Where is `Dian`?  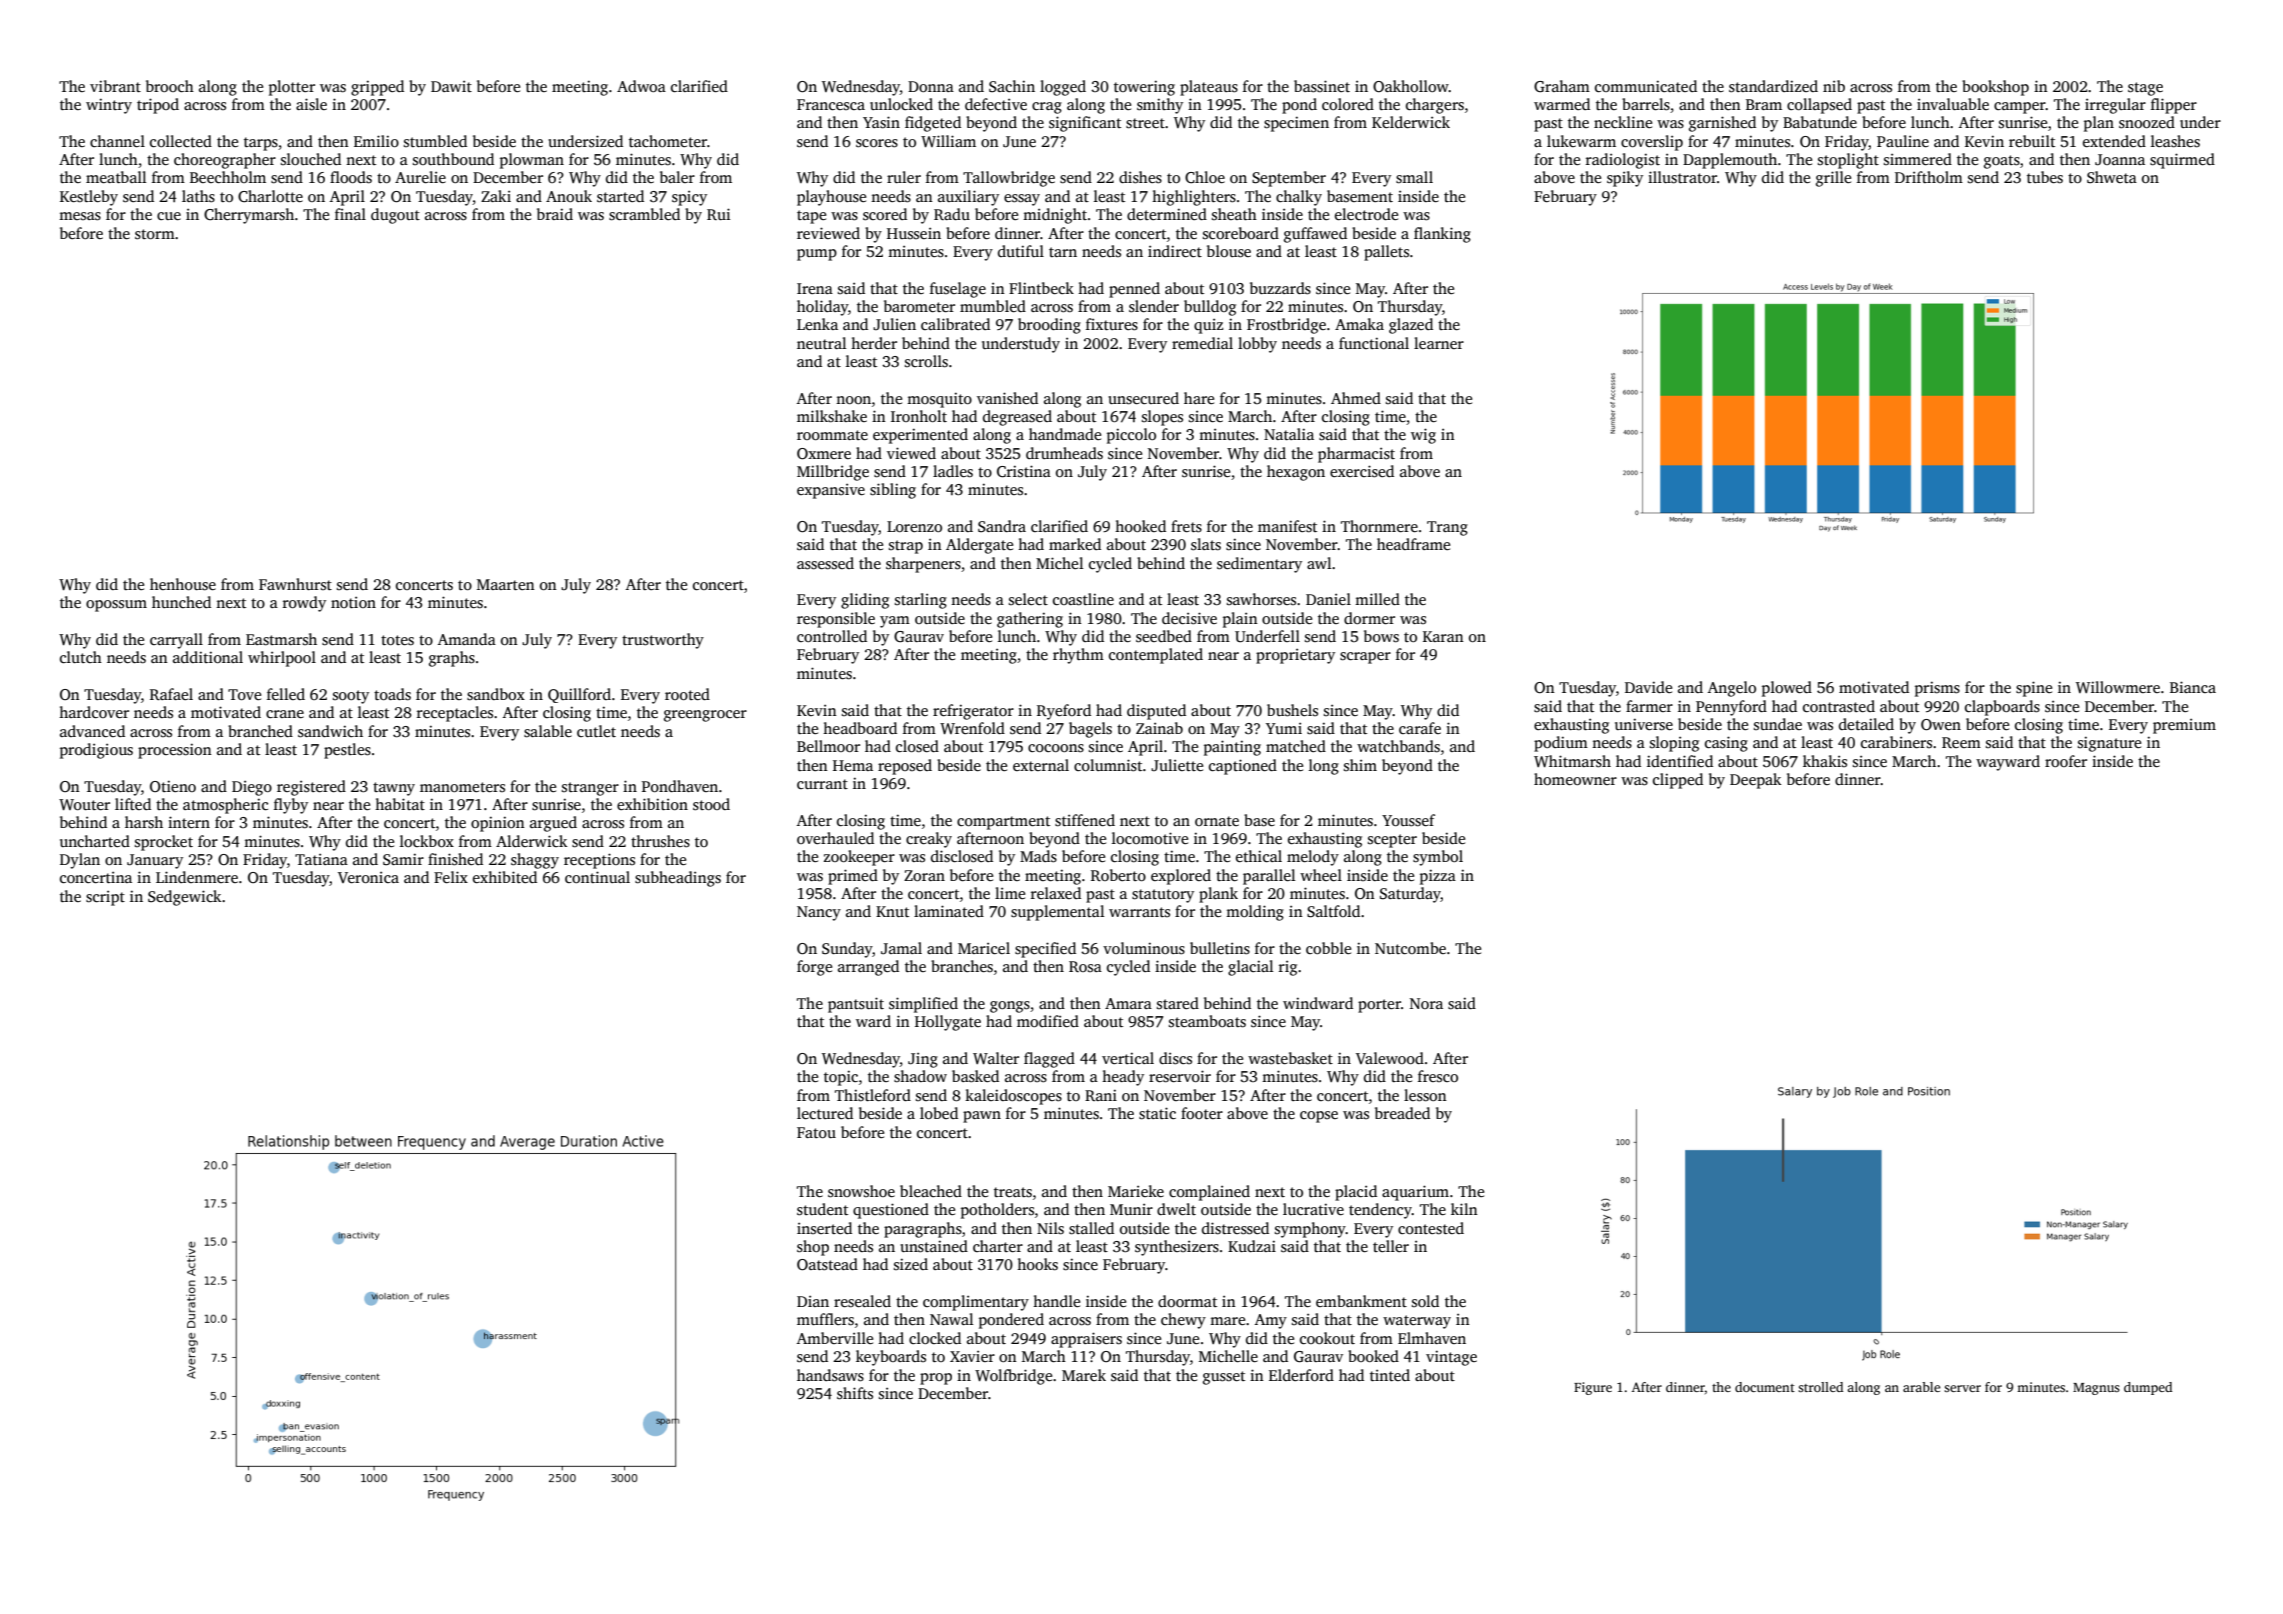 Dian is located at coordinates (813, 1301).
